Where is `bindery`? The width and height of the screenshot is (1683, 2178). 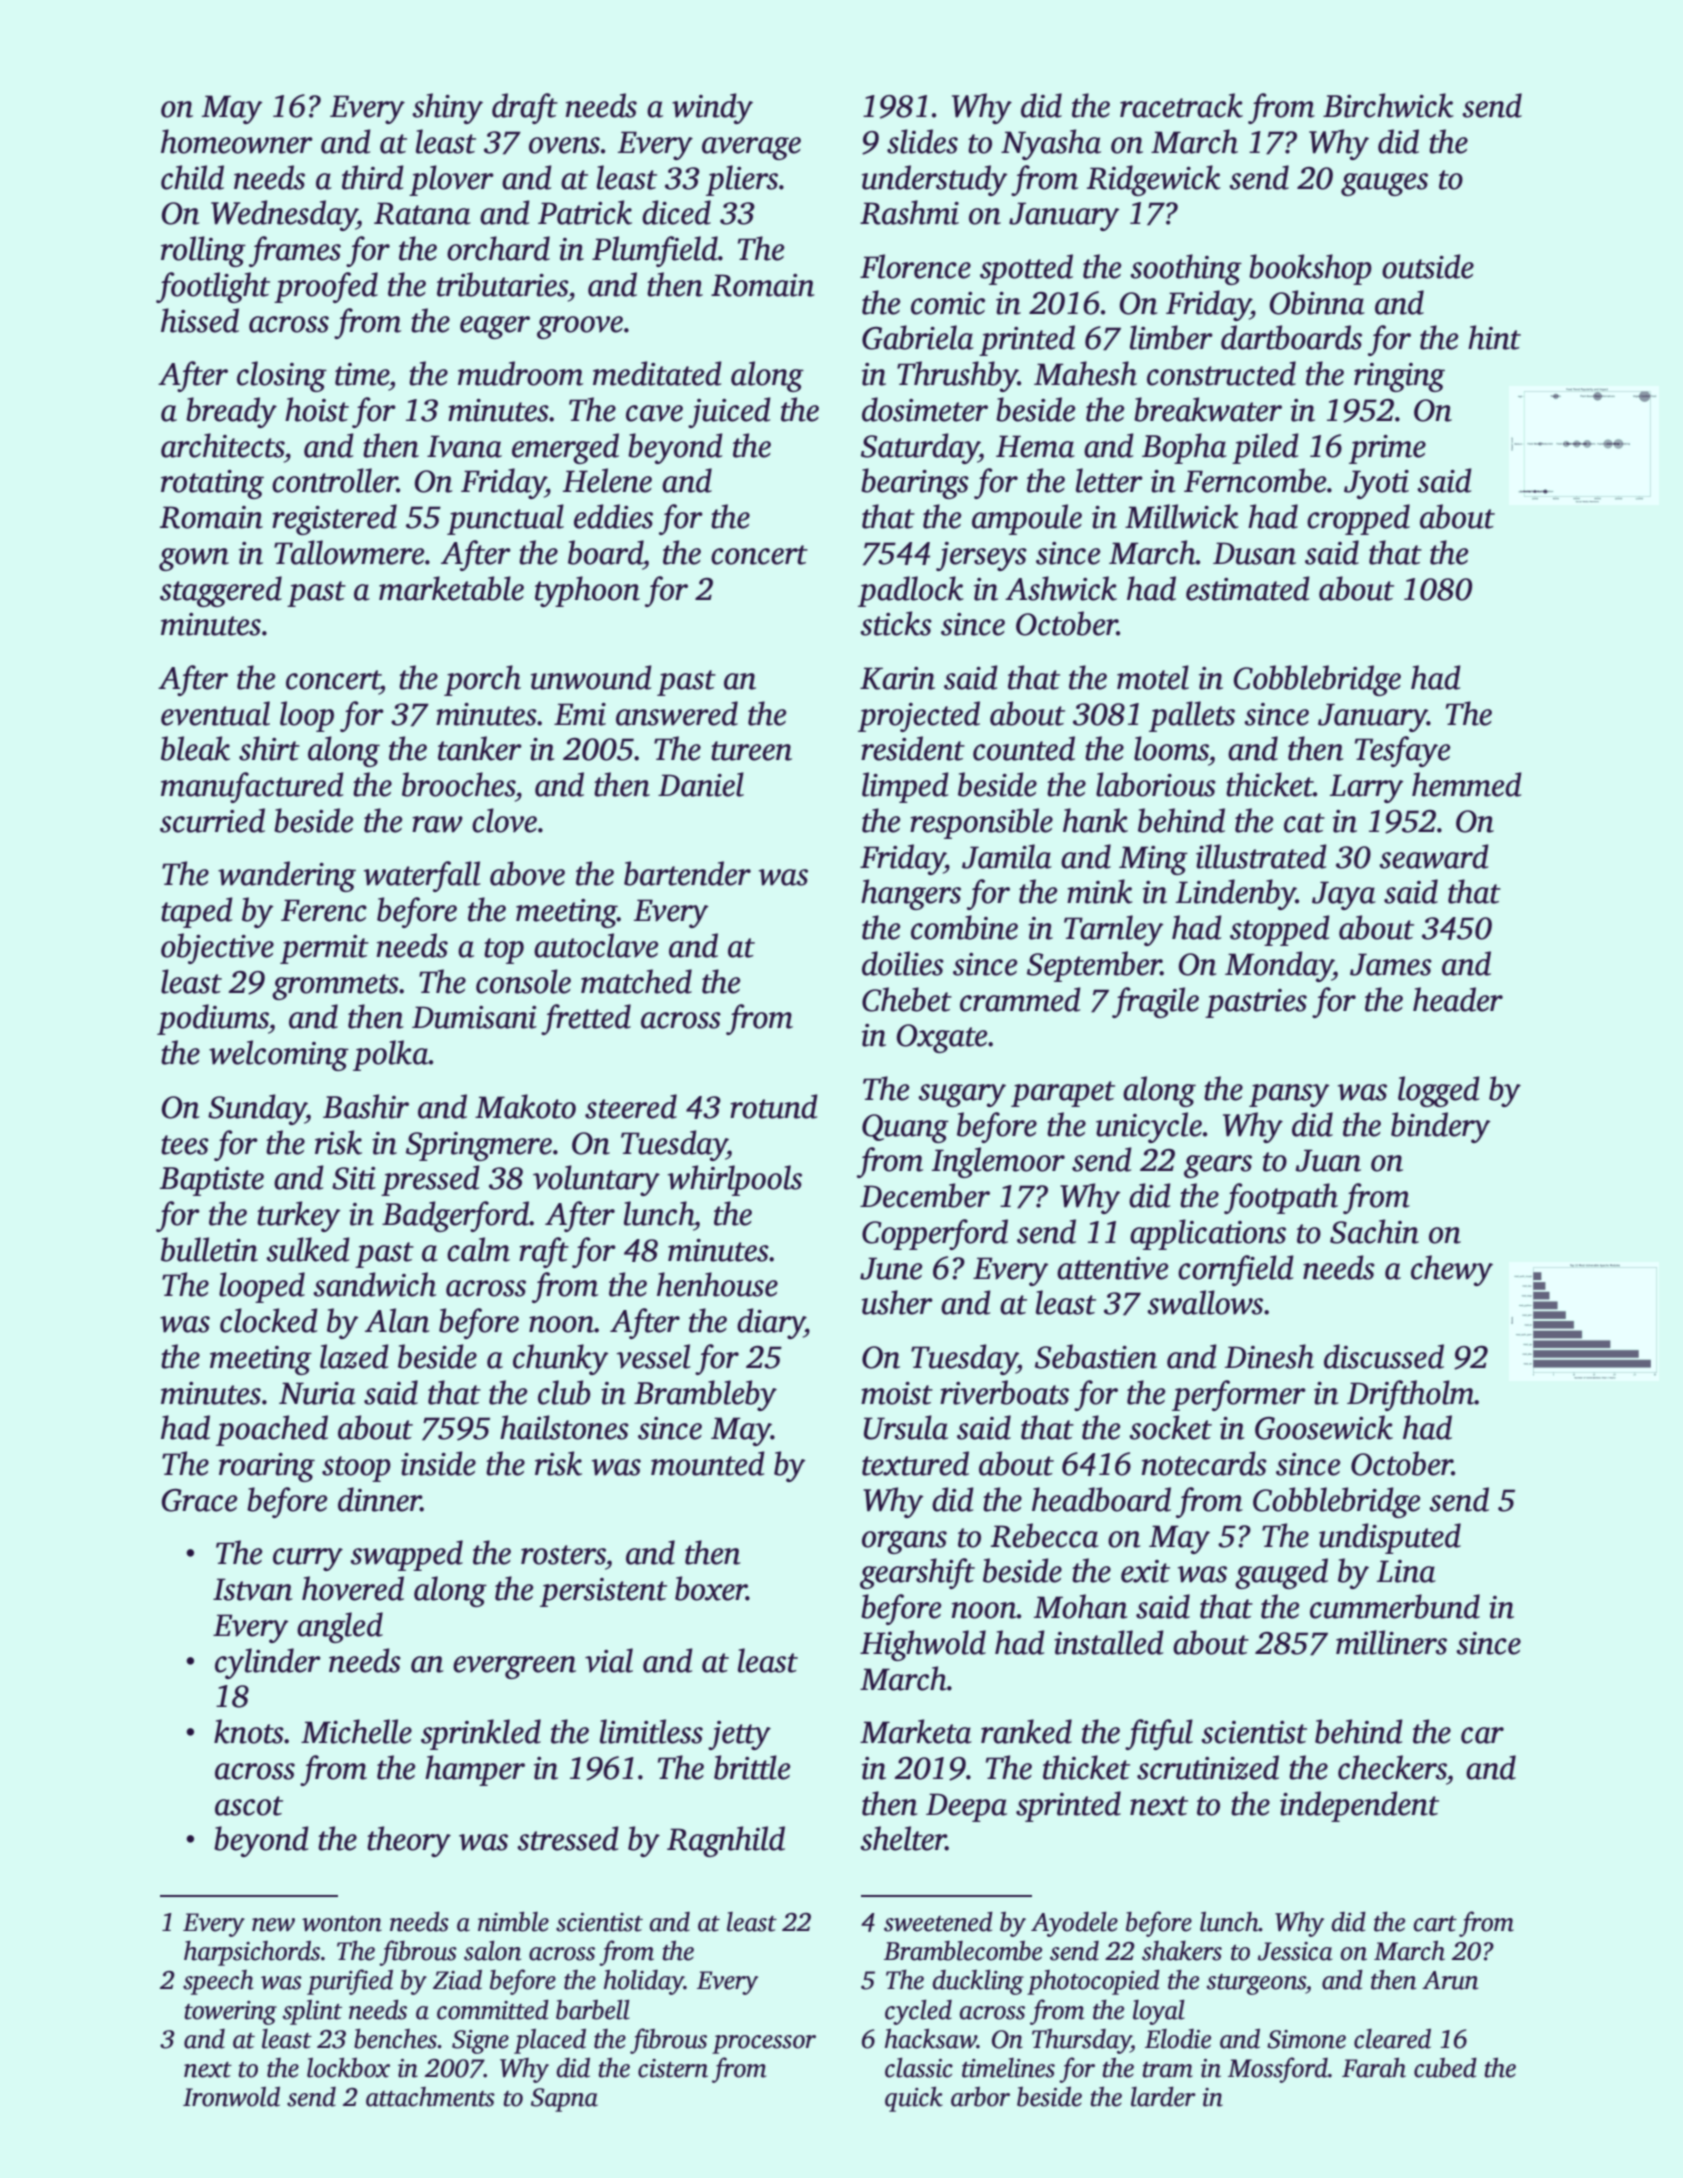 bindery is located at coordinates (1441, 1127).
